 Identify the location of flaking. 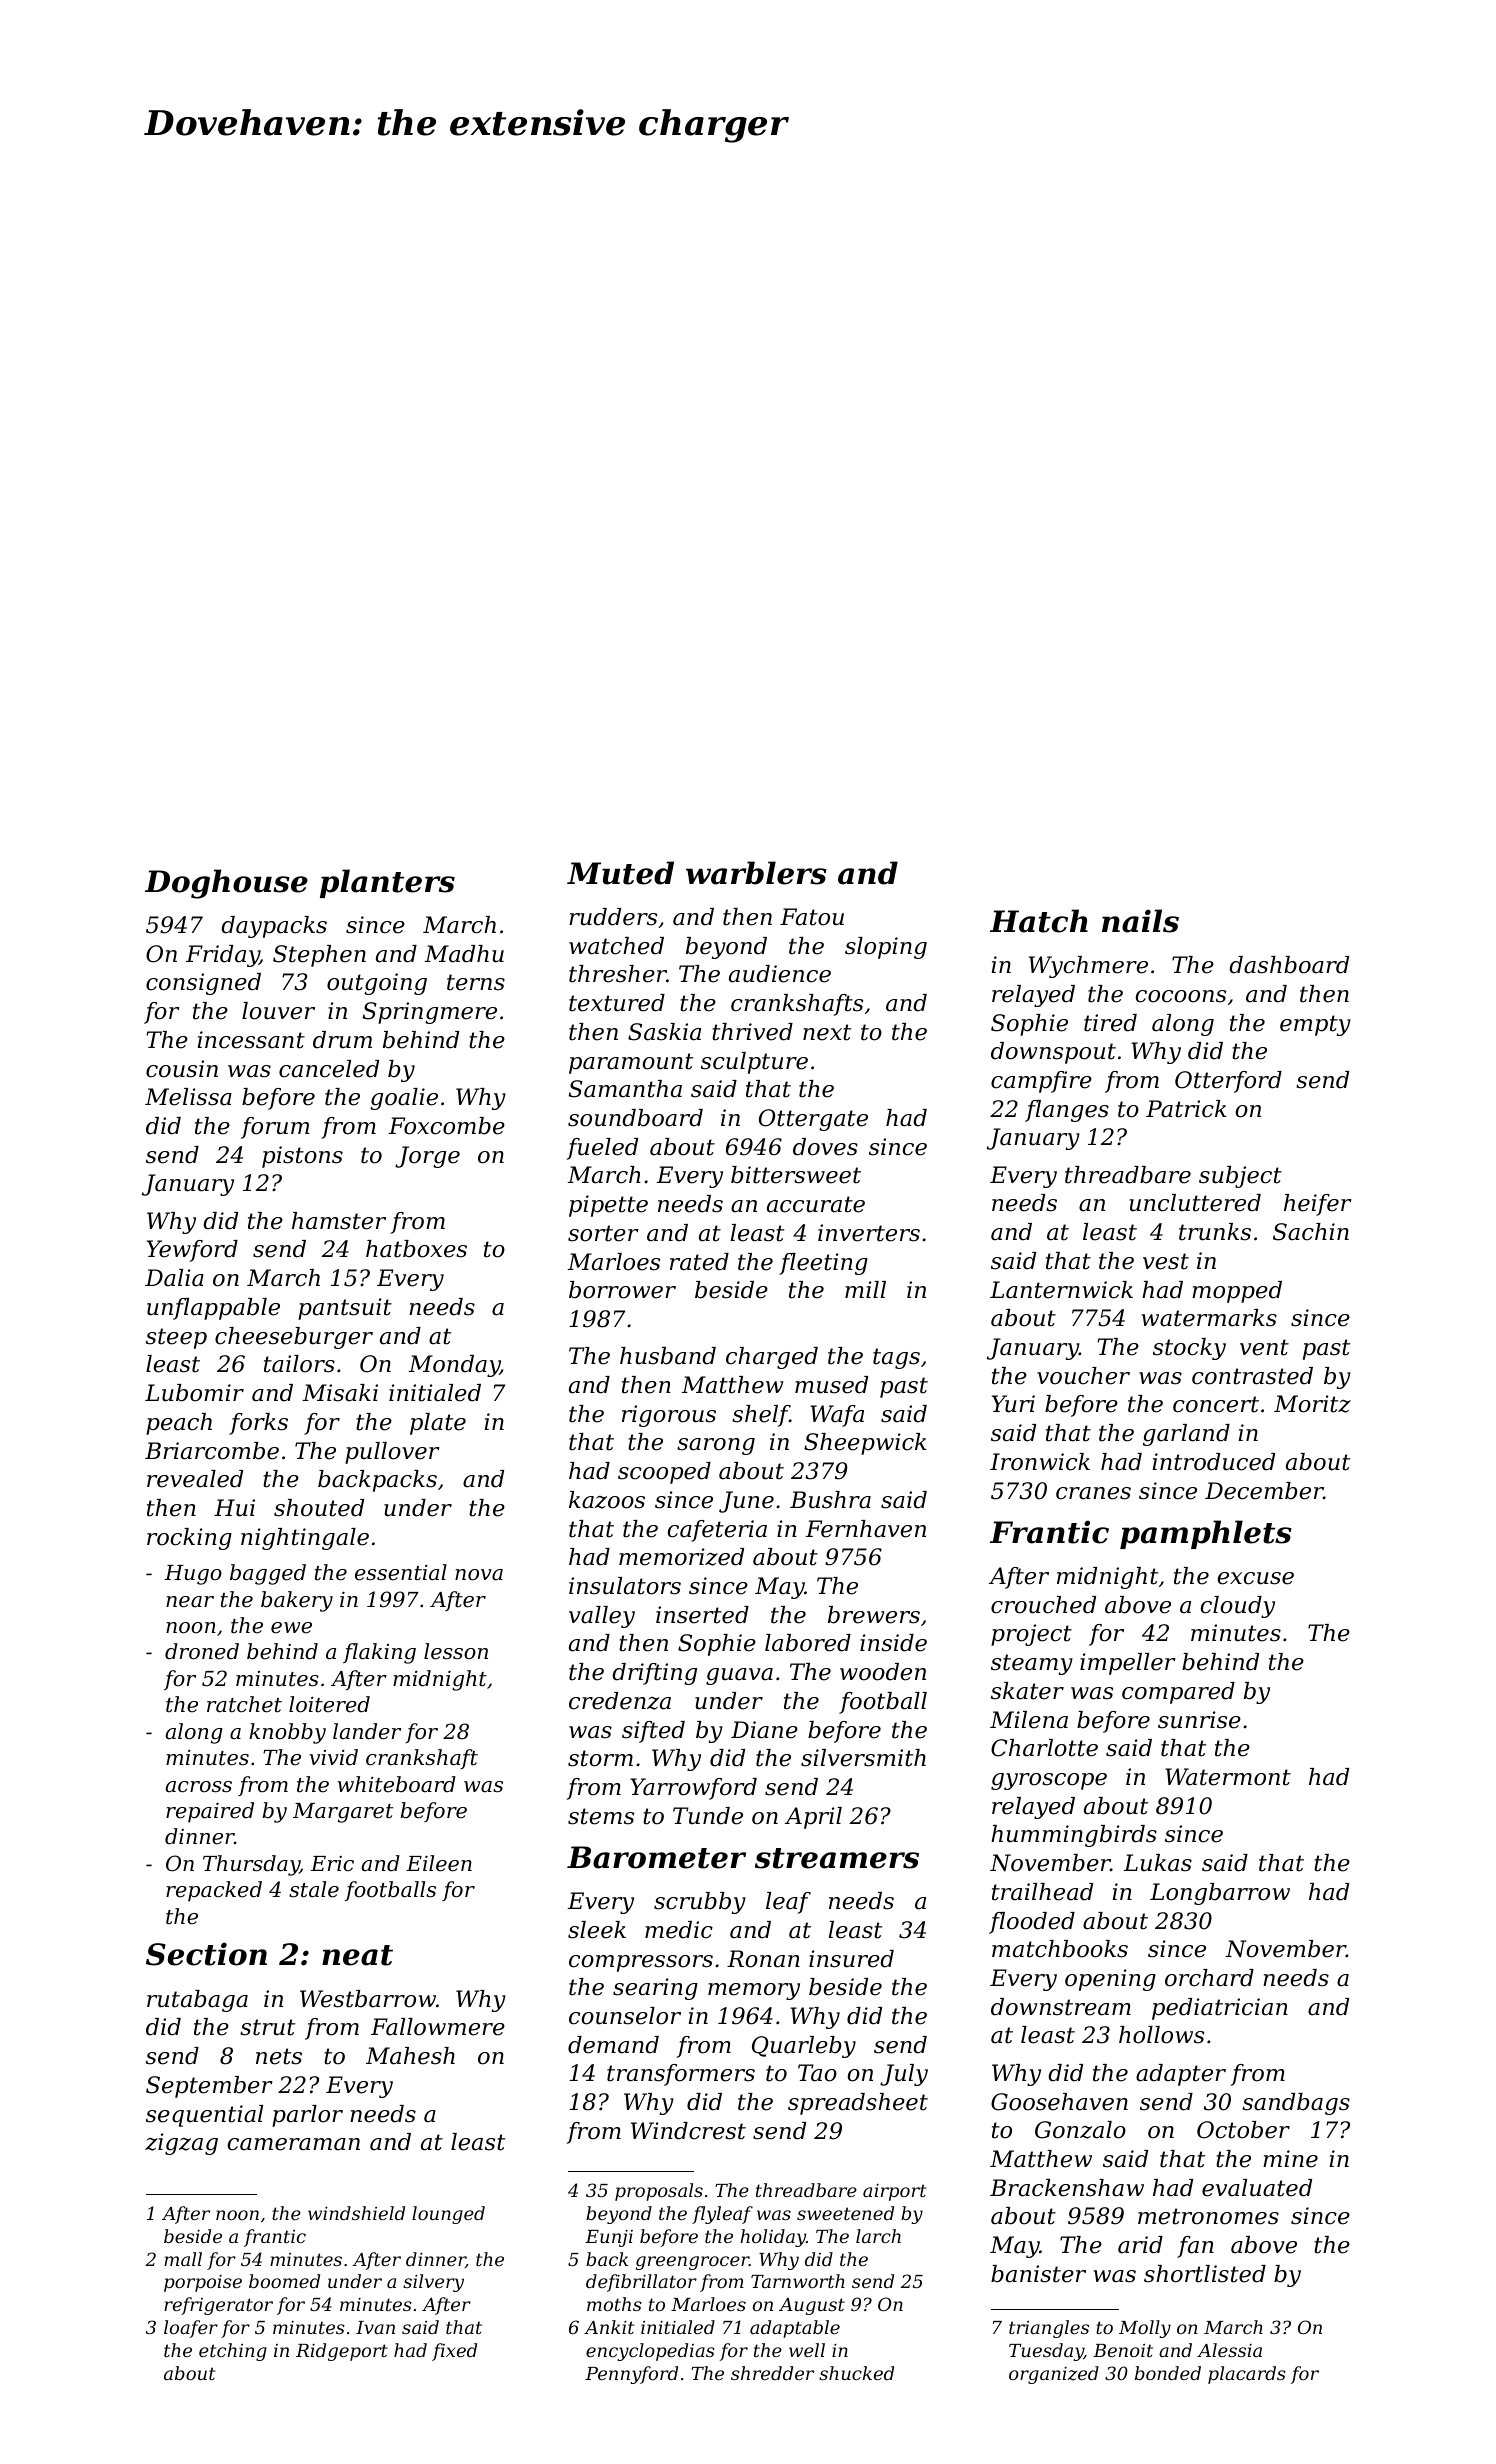
(379, 1653).
